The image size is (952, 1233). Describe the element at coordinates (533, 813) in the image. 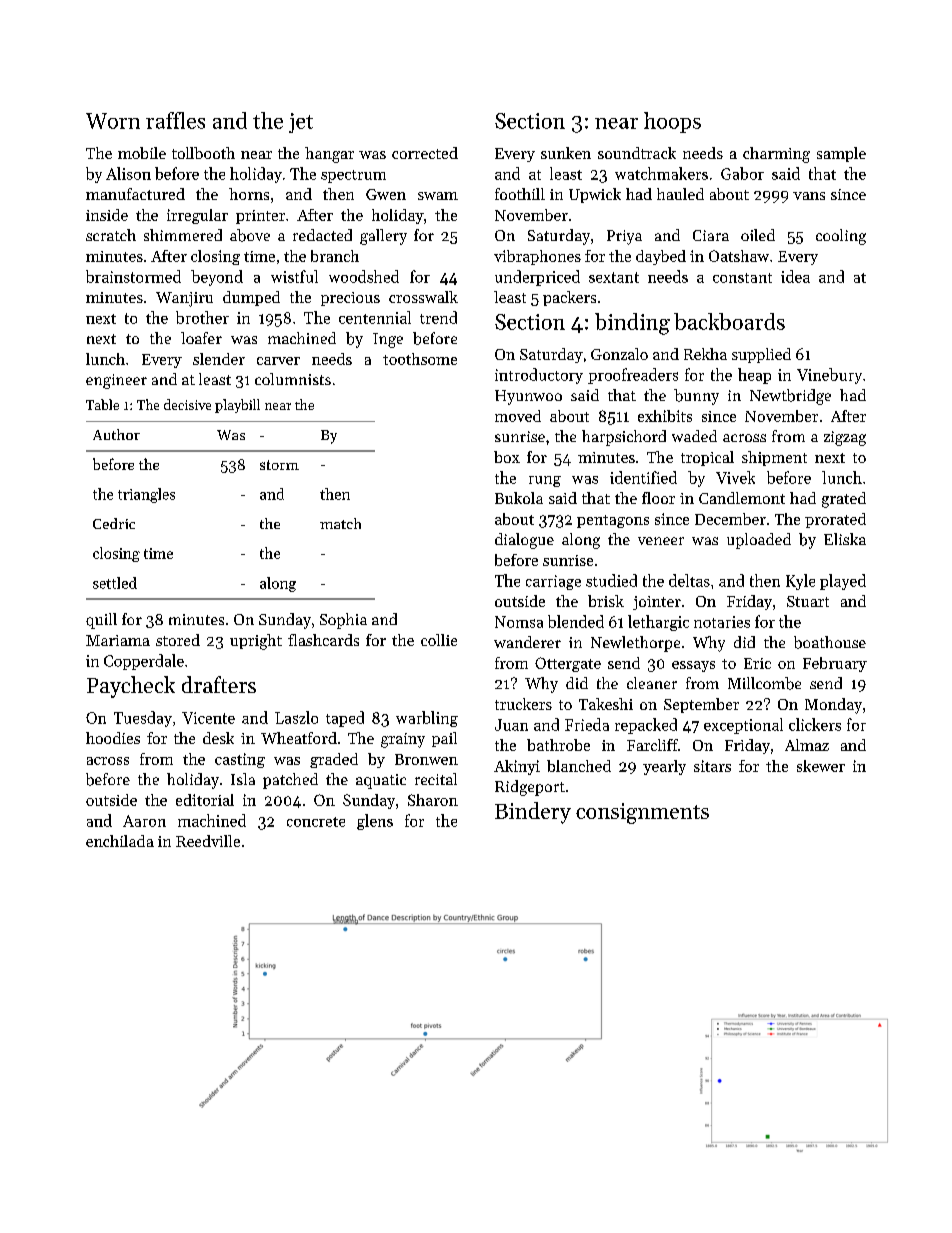

I see `Bindery` at that location.
